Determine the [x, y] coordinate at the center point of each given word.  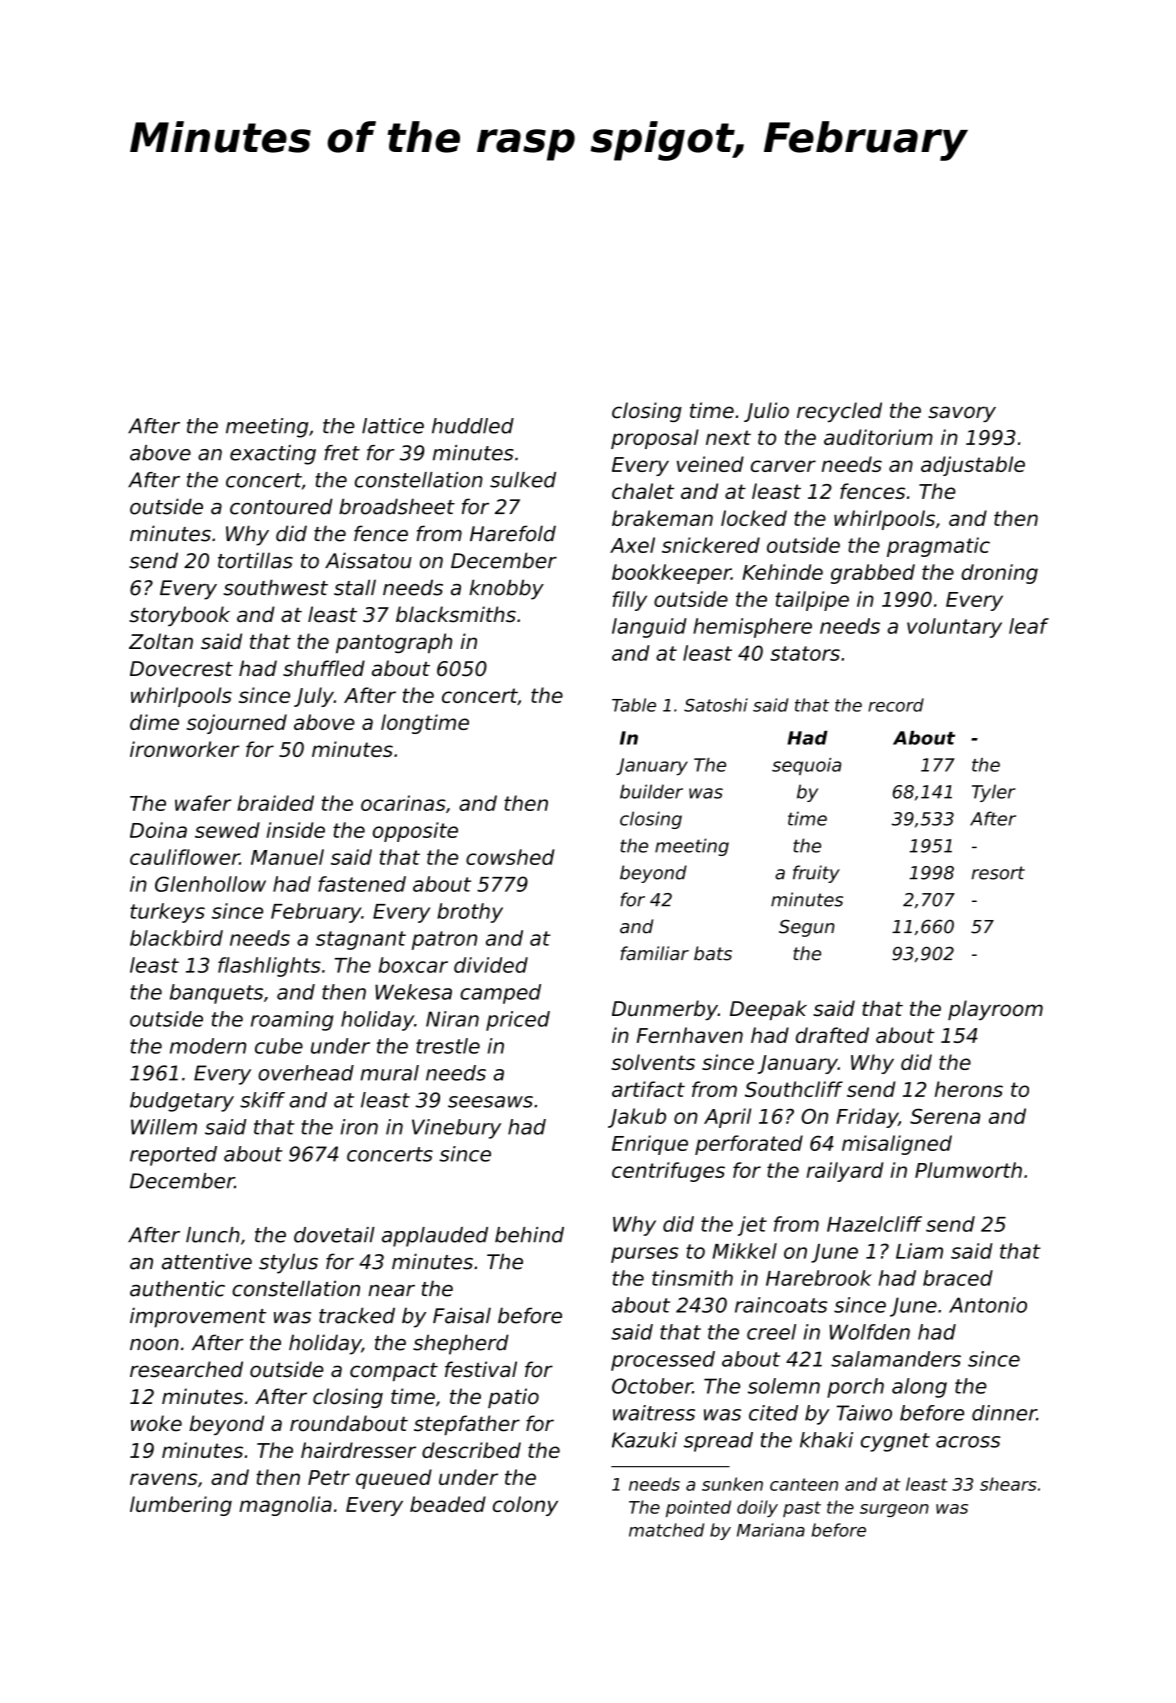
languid [649, 628]
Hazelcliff [874, 1224]
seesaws [490, 1102]
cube [279, 1046]
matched [666, 1530]
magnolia [285, 1506]
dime [154, 722]
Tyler [994, 793]
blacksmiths [456, 614]
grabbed [873, 574]
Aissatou [368, 560]
